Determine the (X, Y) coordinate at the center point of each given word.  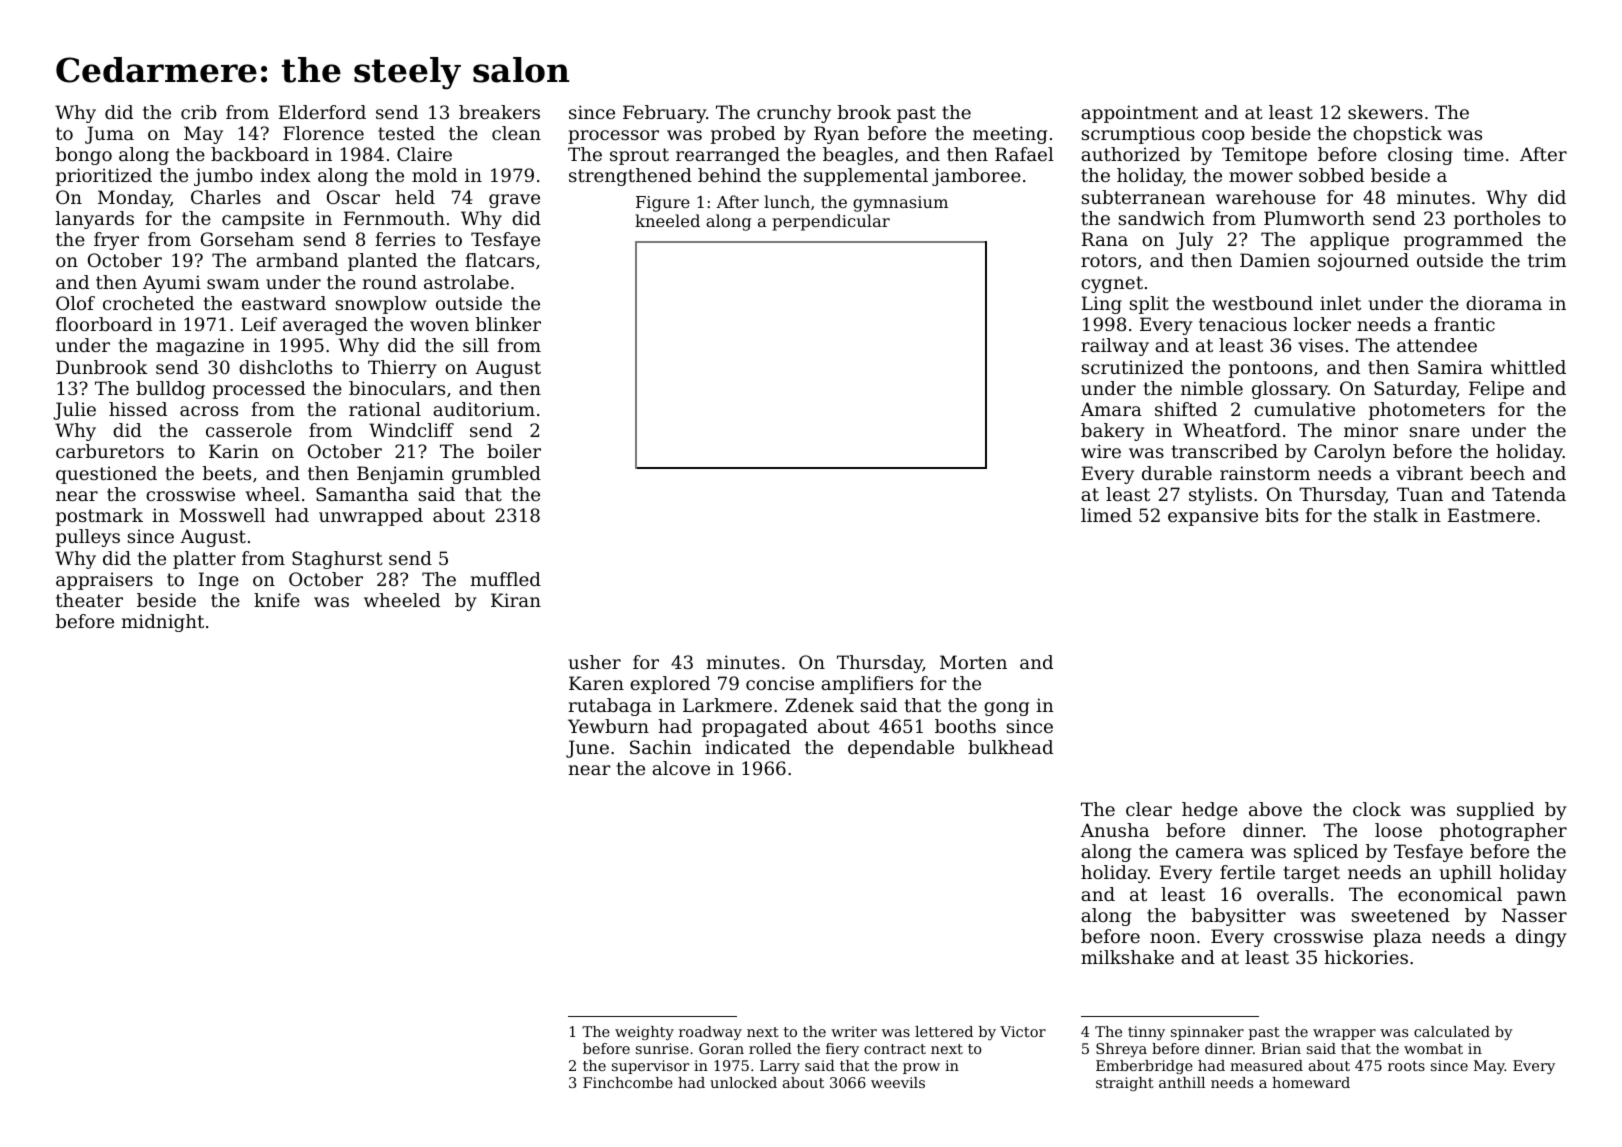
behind (729, 175)
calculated (1452, 1031)
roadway (710, 1033)
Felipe (1496, 390)
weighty (644, 1033)
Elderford (322, 112)
